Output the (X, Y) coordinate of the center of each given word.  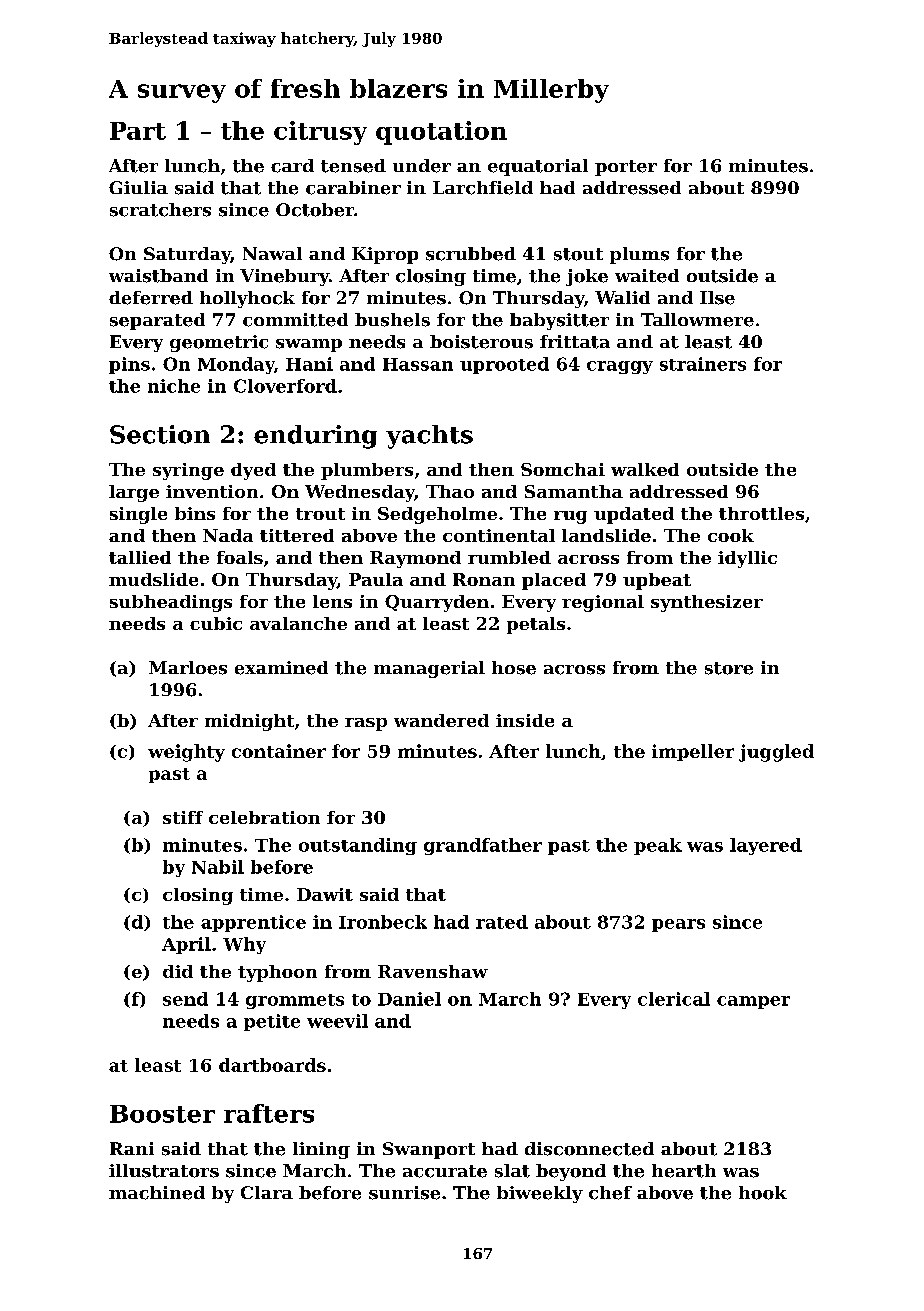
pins (129, 365)
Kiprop (385, 255)
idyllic (747, 559)
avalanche (298, 623)
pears (678, 925)
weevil (337, 1021)
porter (626, 168)
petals (536, 625)
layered (766, 846)
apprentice (253, 923)
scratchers (160, 210)
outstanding (358, 846)
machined (157, 1193)
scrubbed (471, 254)
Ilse (717, 298)
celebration (264, 817)
